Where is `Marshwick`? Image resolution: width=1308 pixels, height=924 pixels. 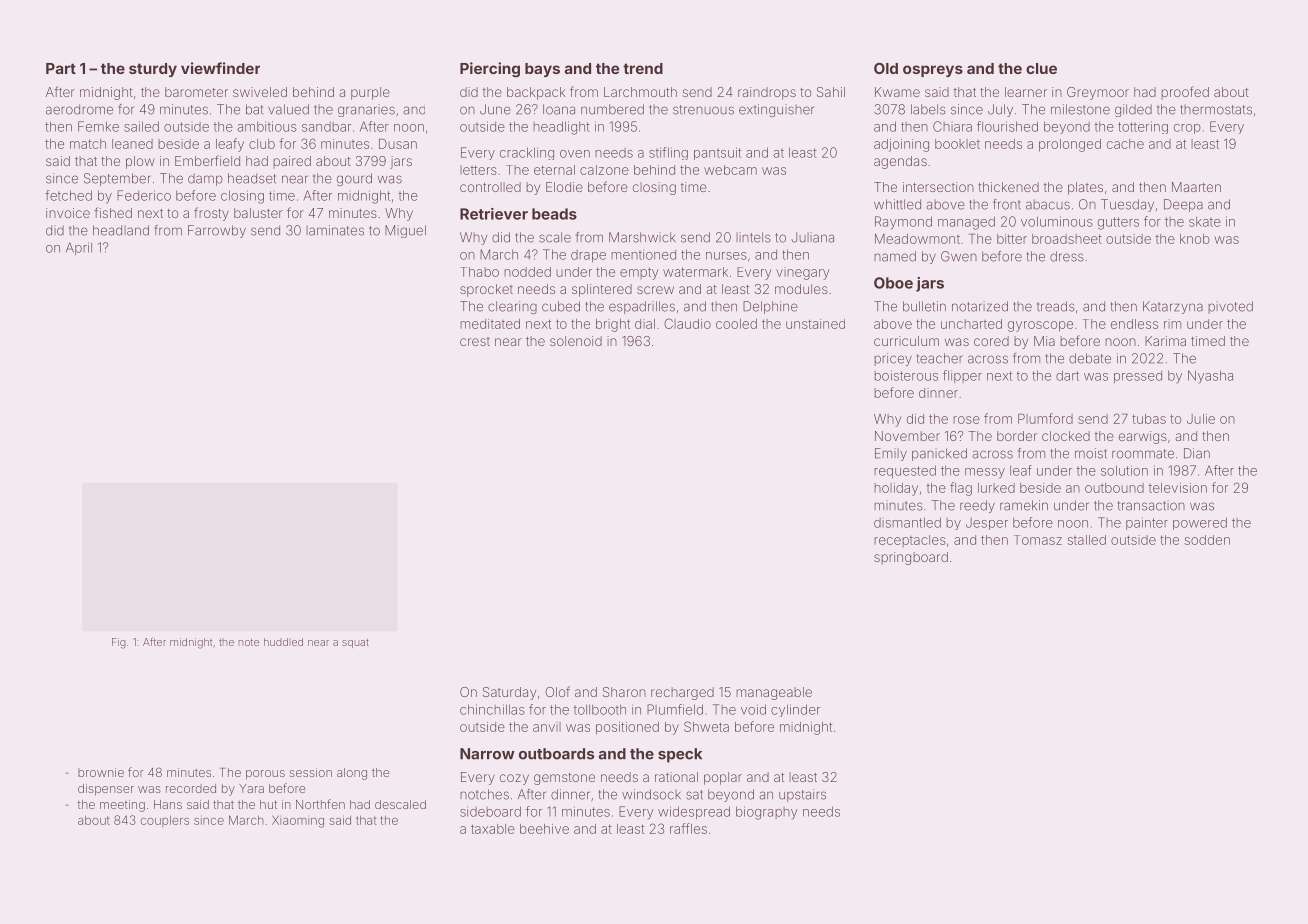 Marshwick is located at coordinates (642, 237).
